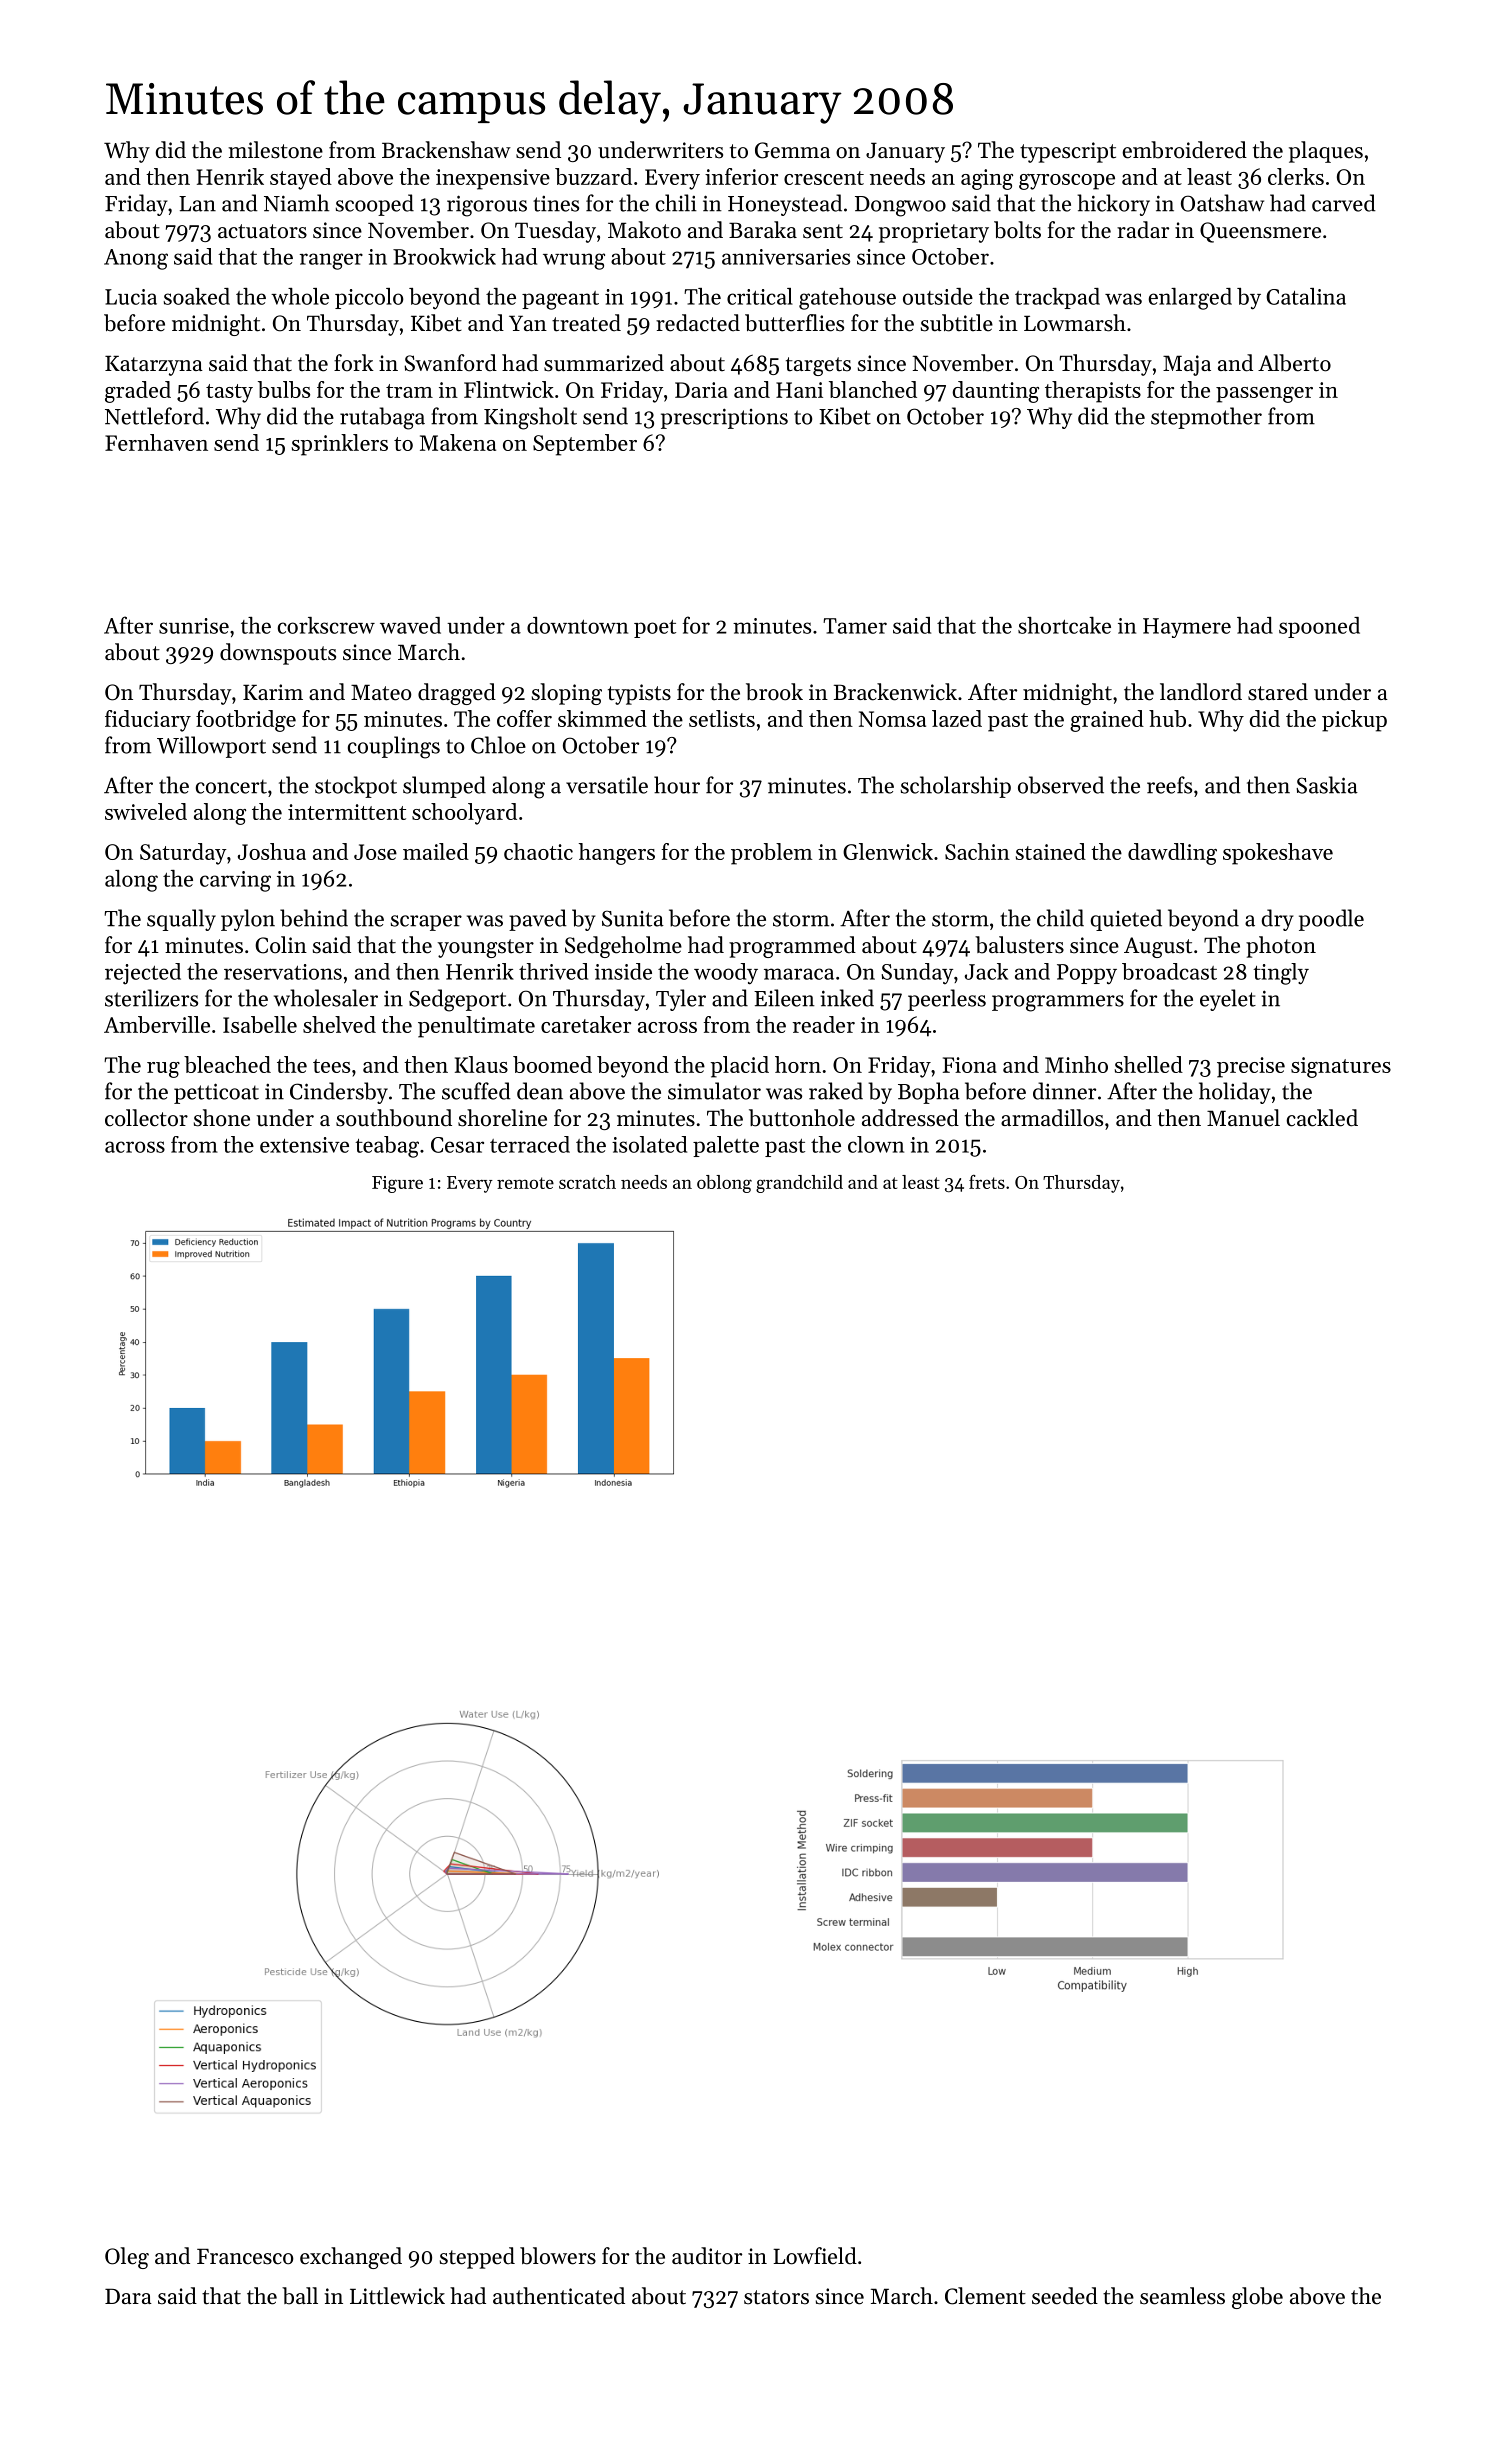 The height and width of the screenshot is (2464, 1496). I want to click on rug, so click(163, 1070).
